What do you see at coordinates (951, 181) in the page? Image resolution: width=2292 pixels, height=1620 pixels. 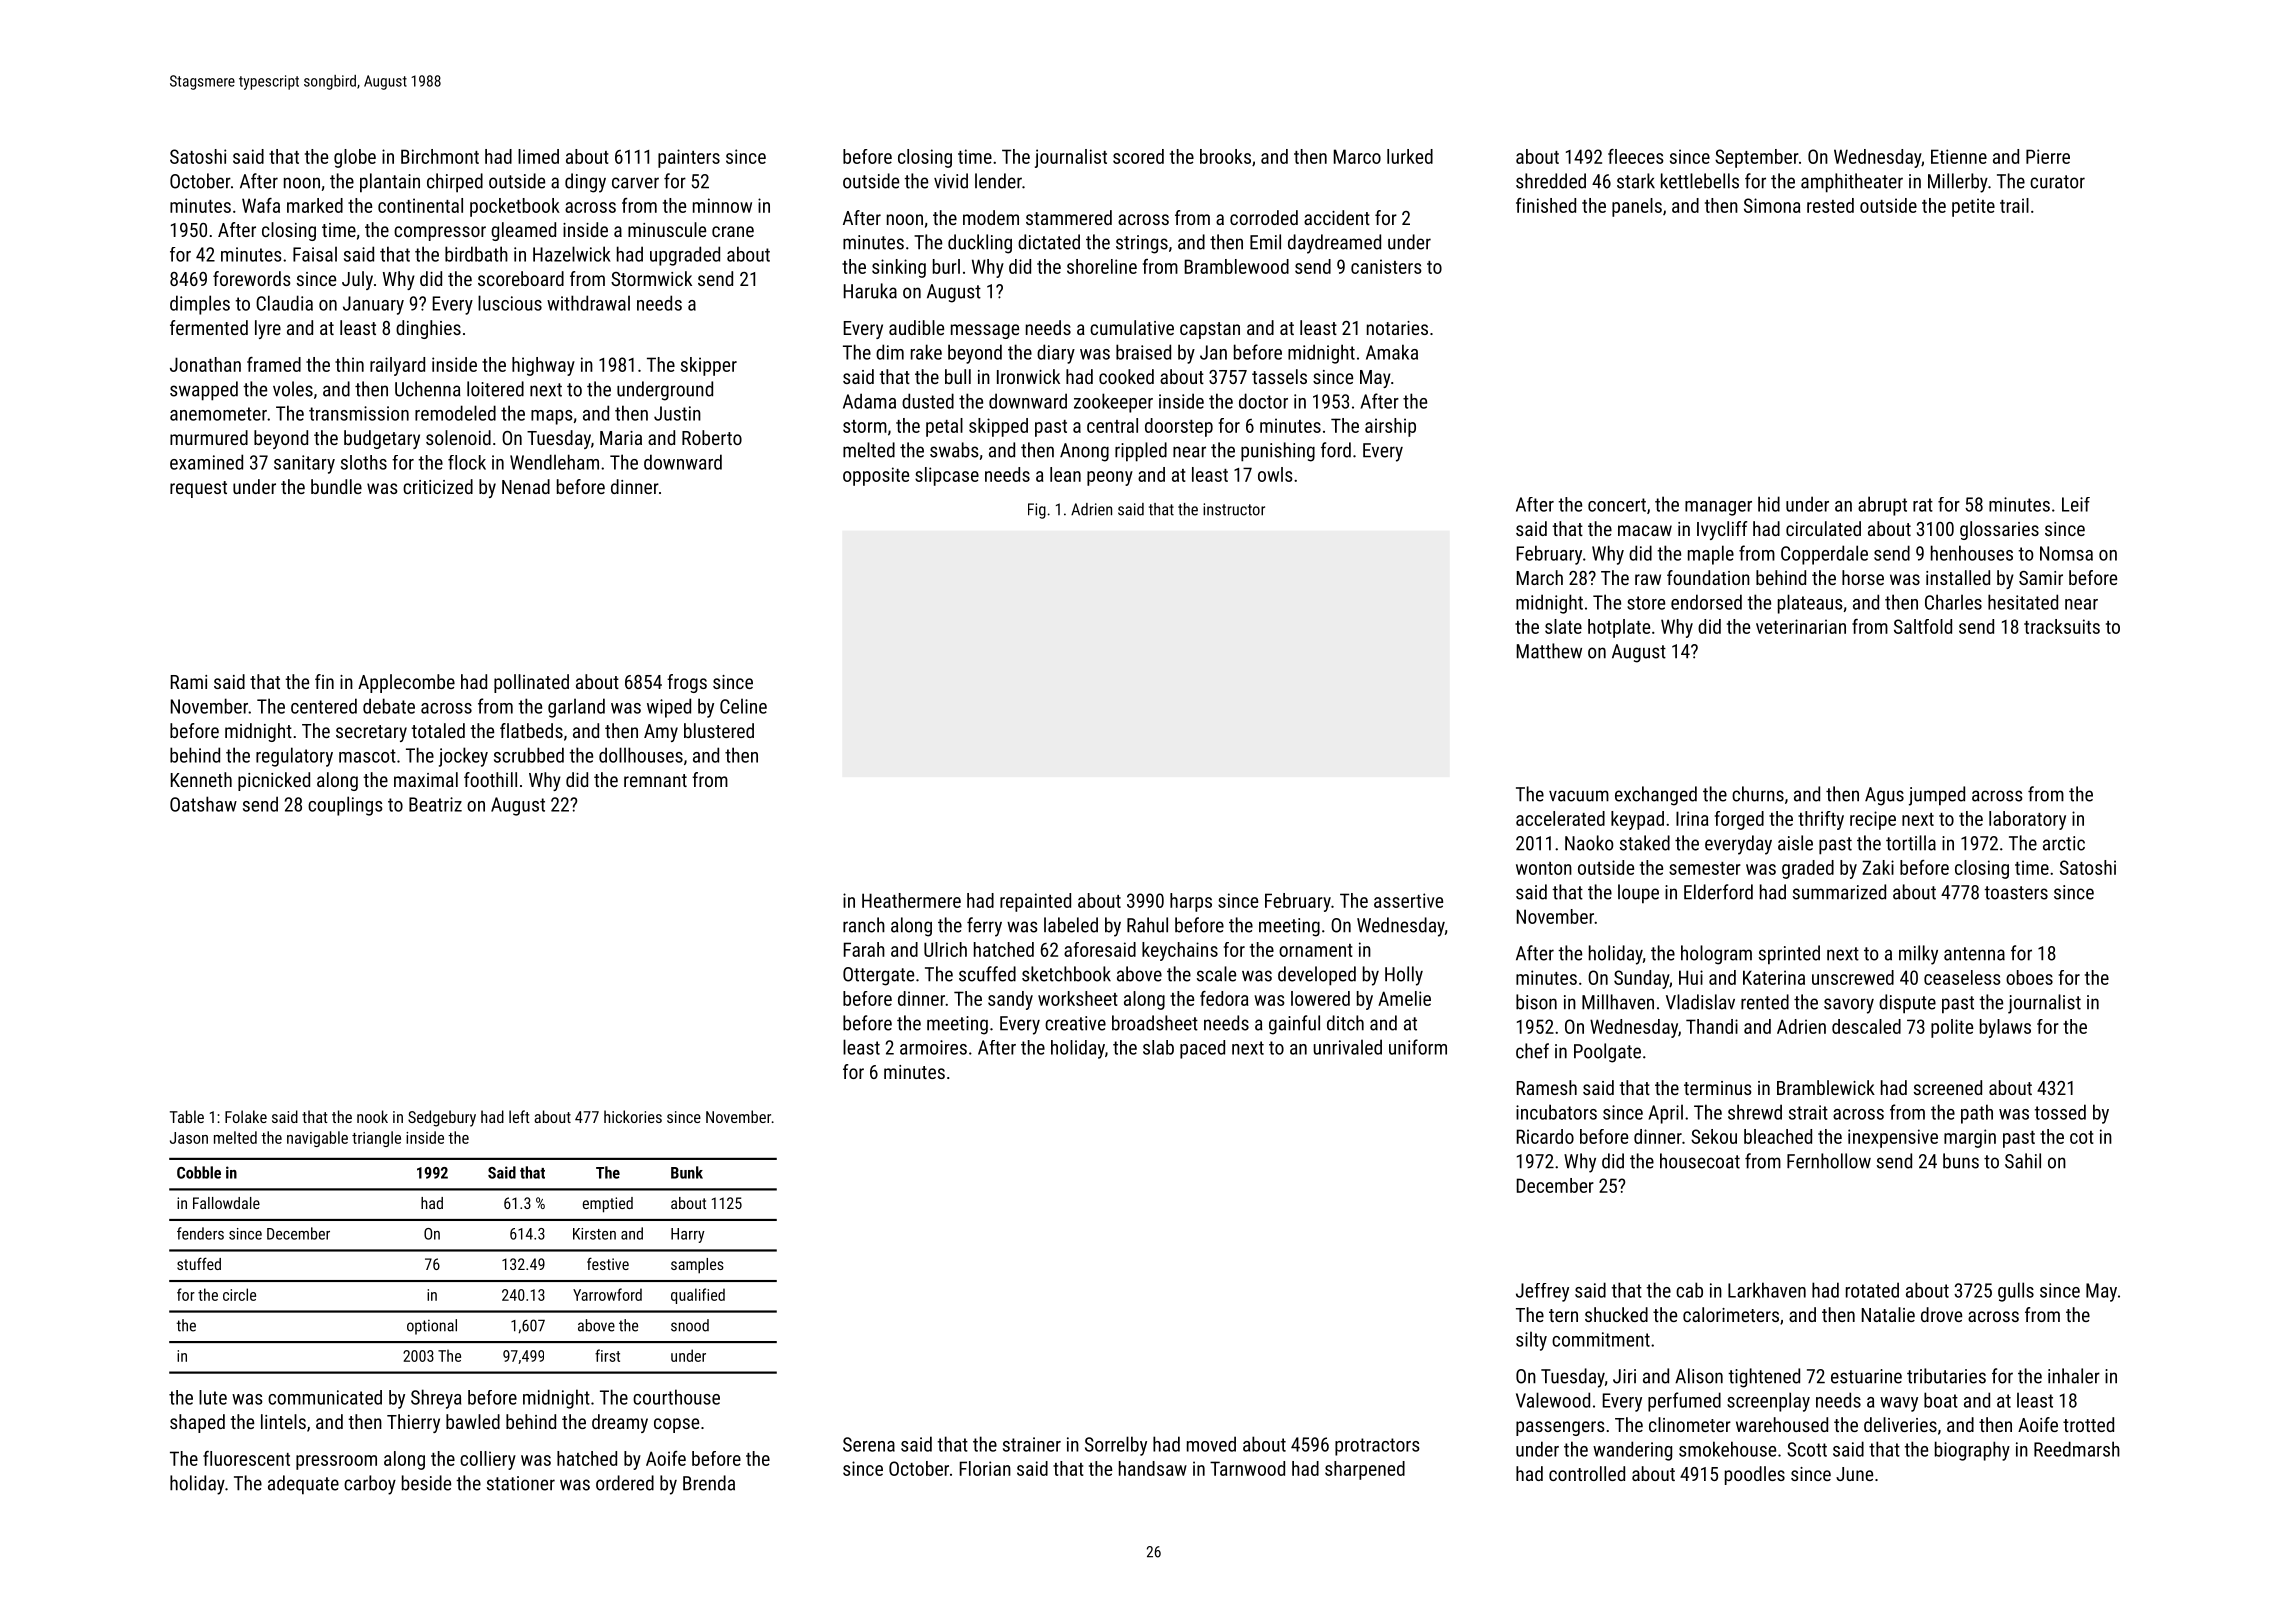 I see `vivid` at bounding box center [951, 181].
